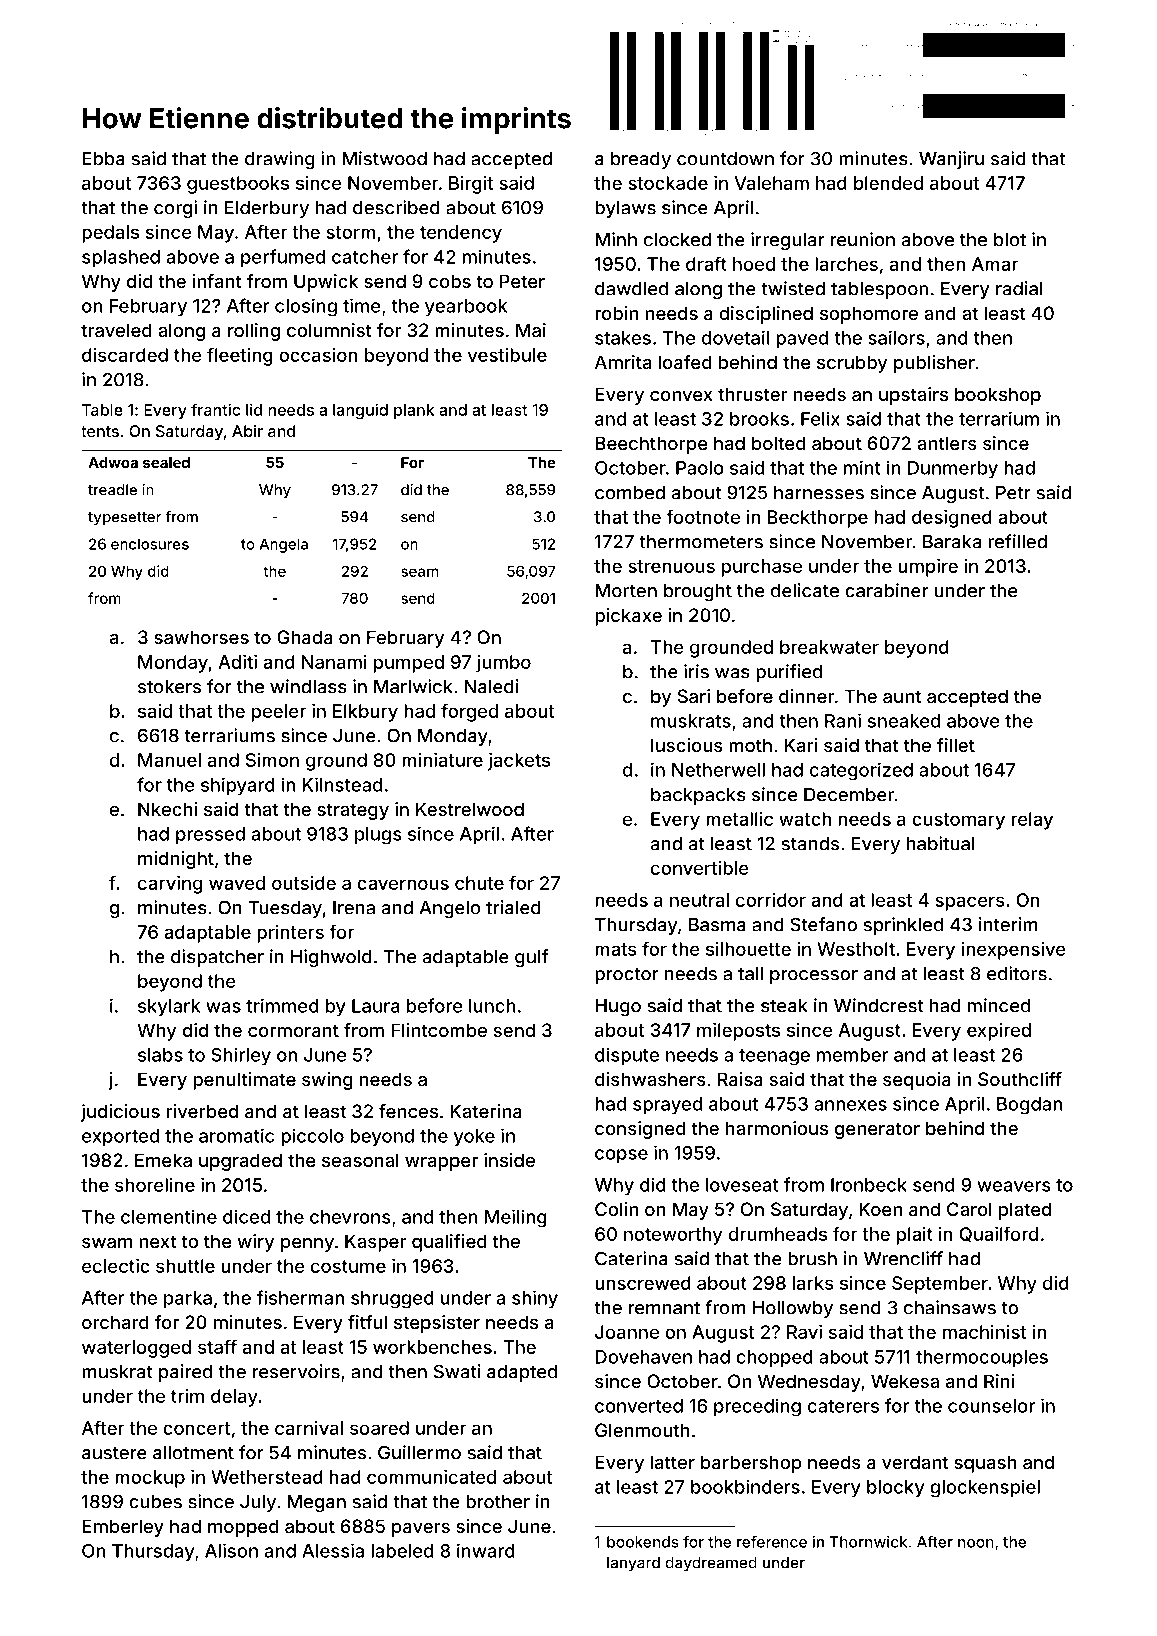 The height and width of the screenshot is (1636, 1157). I want to click on parka, so click(188, 1300).
